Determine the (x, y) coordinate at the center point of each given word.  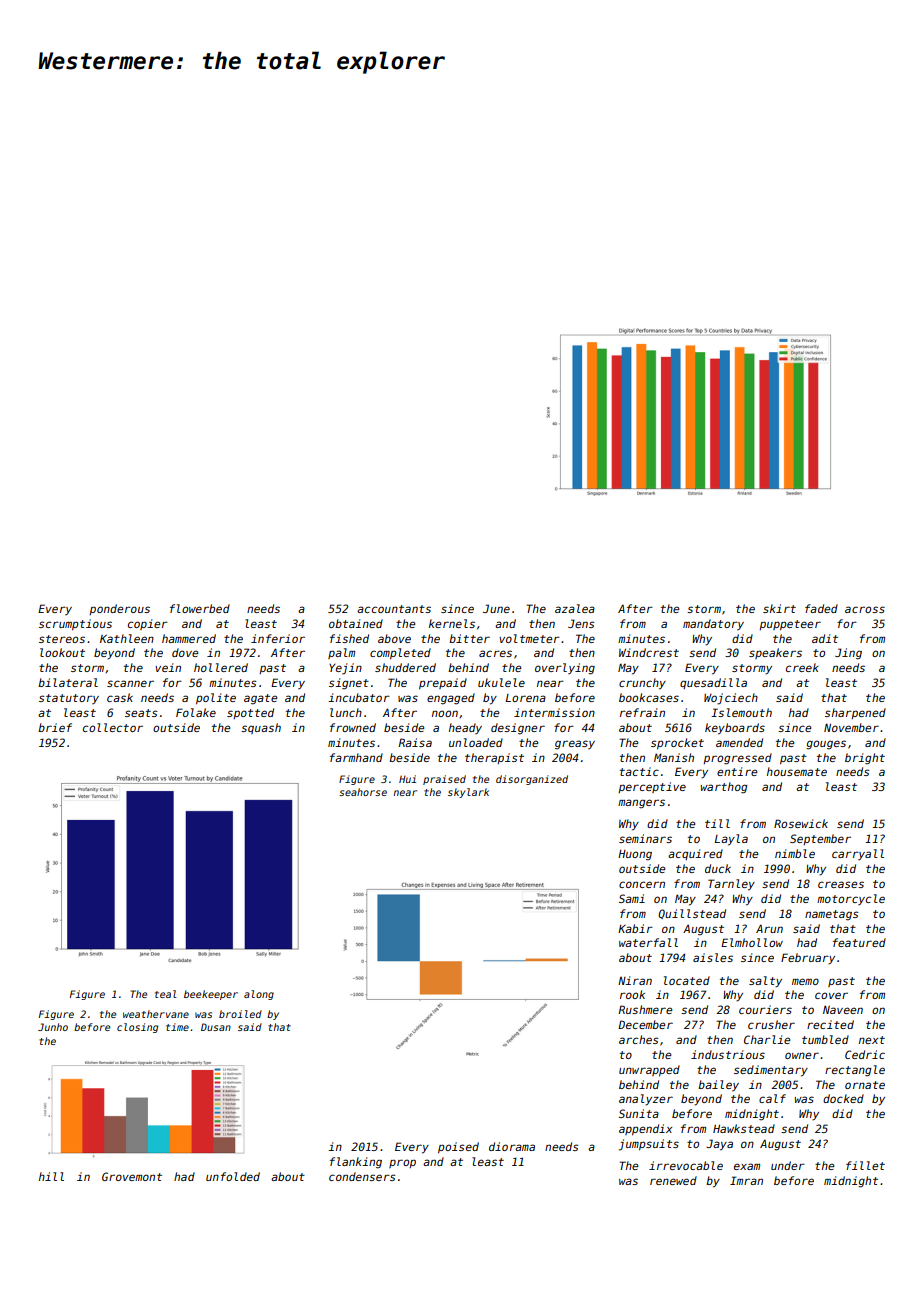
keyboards (735, 729)
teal (166, 994)
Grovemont (132, 1176)
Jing (848, 654)
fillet (865, 1165)
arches (638, 1039)
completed (400, 653)
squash (261, 728)
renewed (673, 1180)
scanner (130, 683)
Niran (635, 980)
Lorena (526, 698)
